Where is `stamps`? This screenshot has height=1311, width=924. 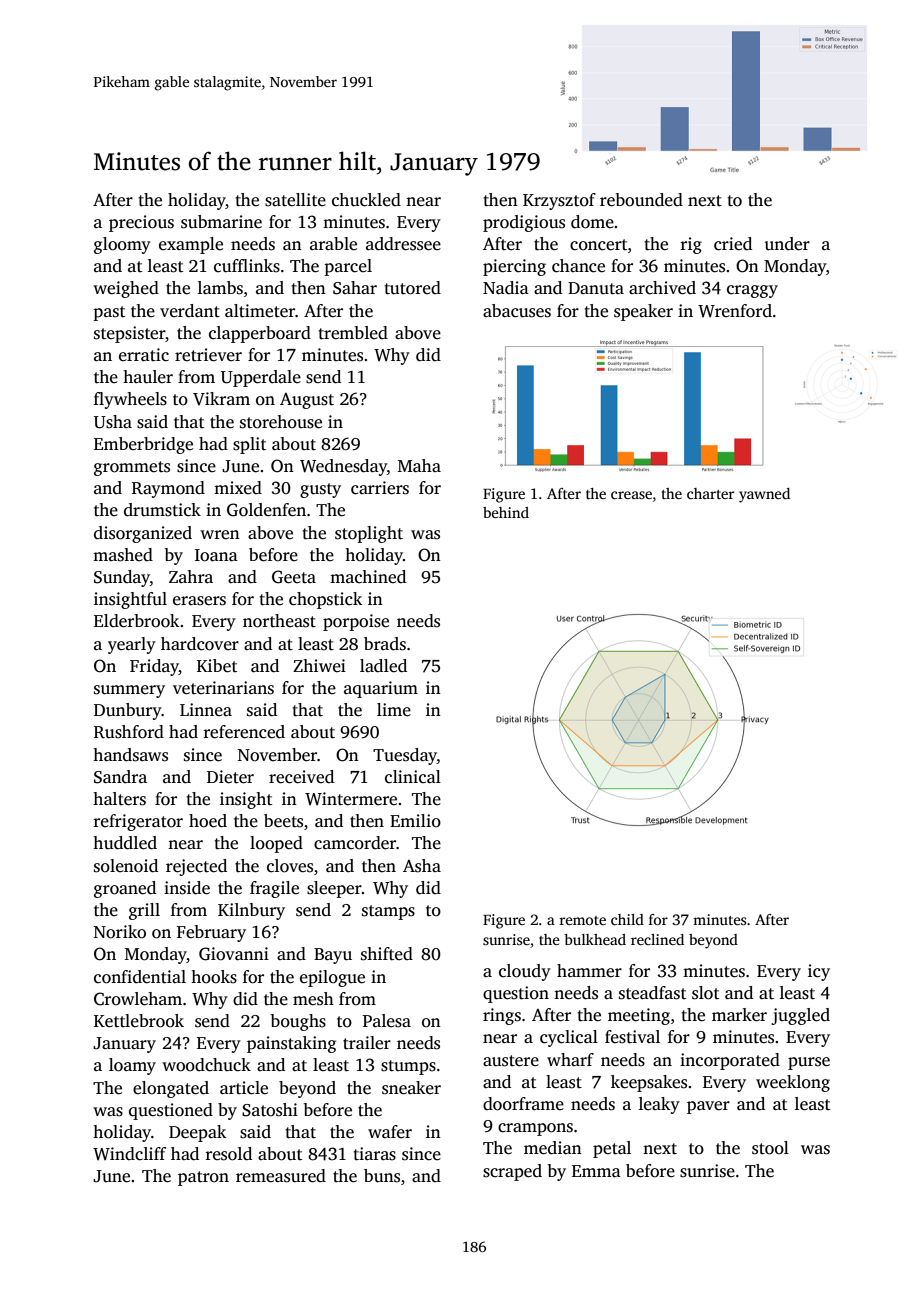 stamps is located at coordinates (388, 912).
